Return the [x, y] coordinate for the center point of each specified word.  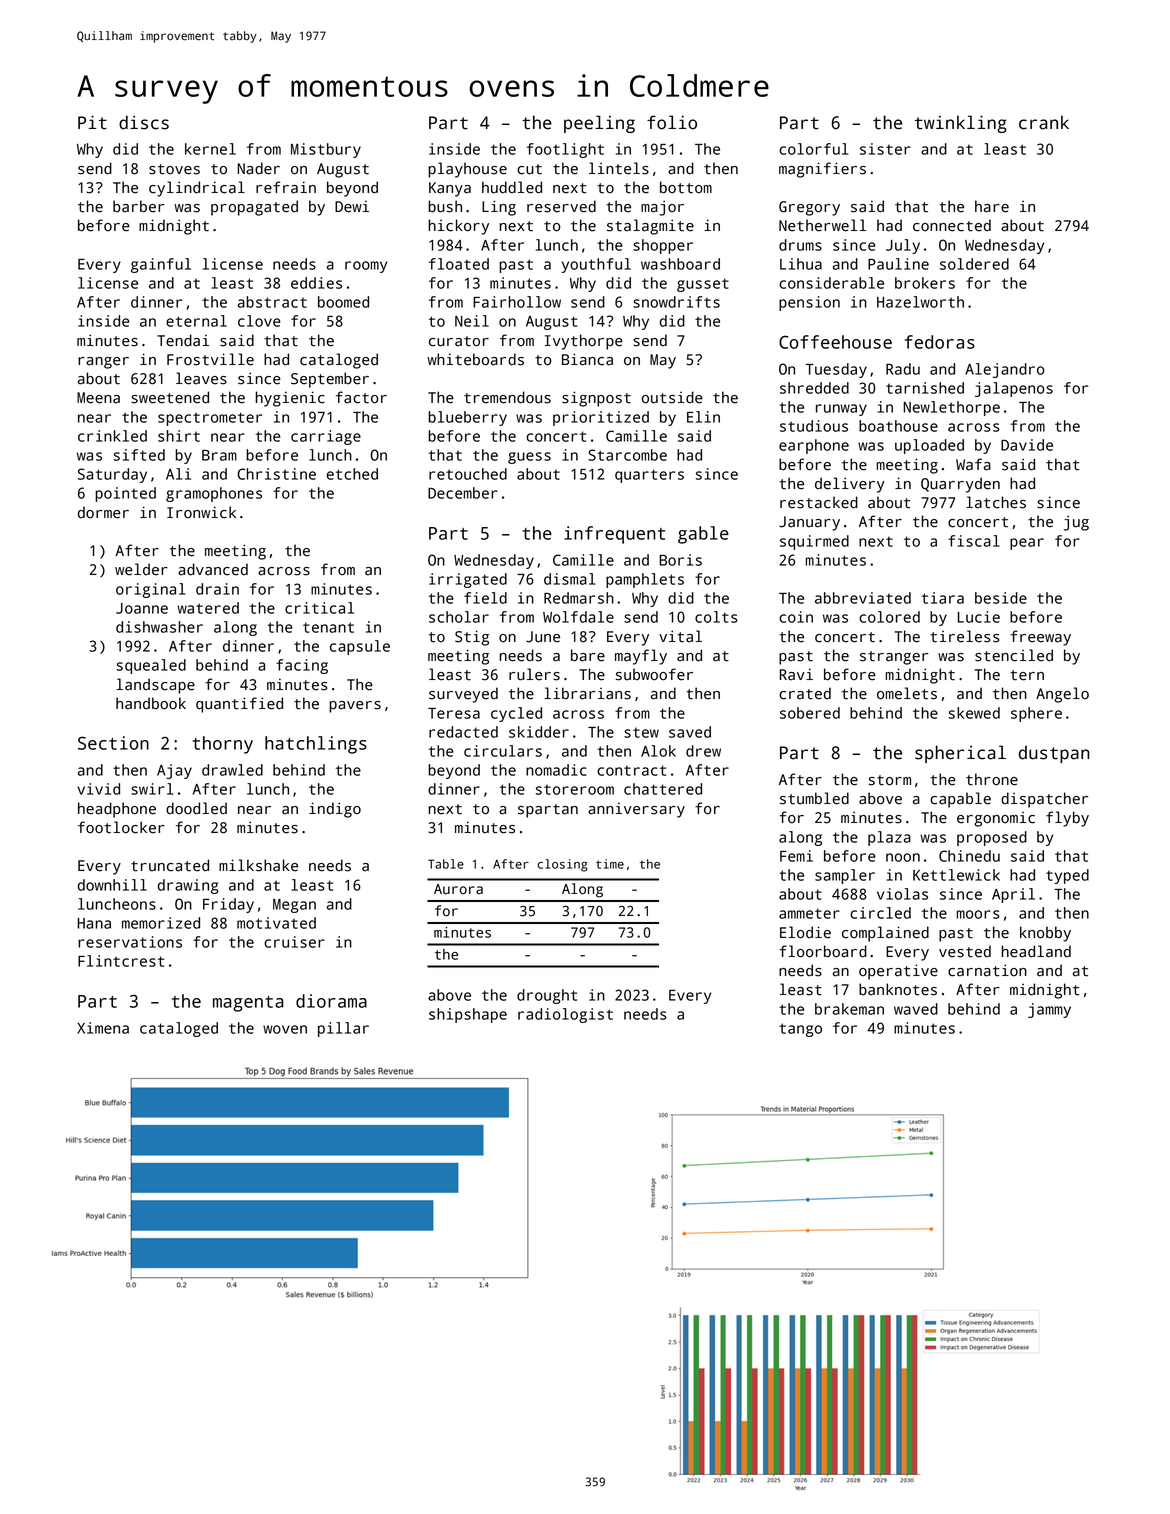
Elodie [805, 932]
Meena [98, 398]
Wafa [973, 464]
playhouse [467, 170]
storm [890, 780]
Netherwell [822, 225]
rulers [534, 674]
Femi [796, 856]
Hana [94, 923]
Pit [92, 123]
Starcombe [627, 455]
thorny [222, 745]
